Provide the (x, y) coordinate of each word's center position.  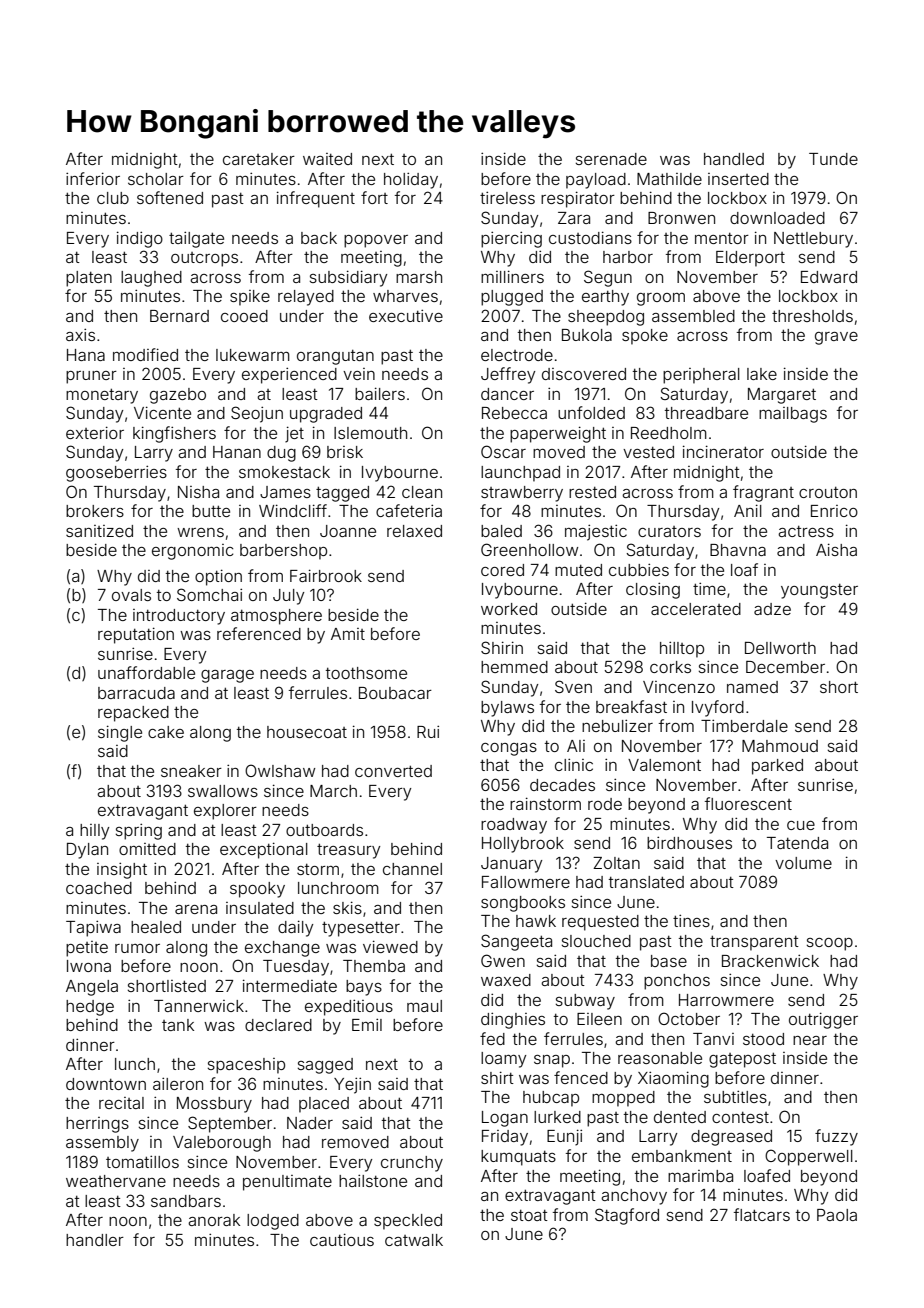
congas (509, 749)
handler (95, 1240)
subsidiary (348, 278)
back (319, 238)
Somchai (209, 594)
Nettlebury (813, 240)
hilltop (682, 649)
